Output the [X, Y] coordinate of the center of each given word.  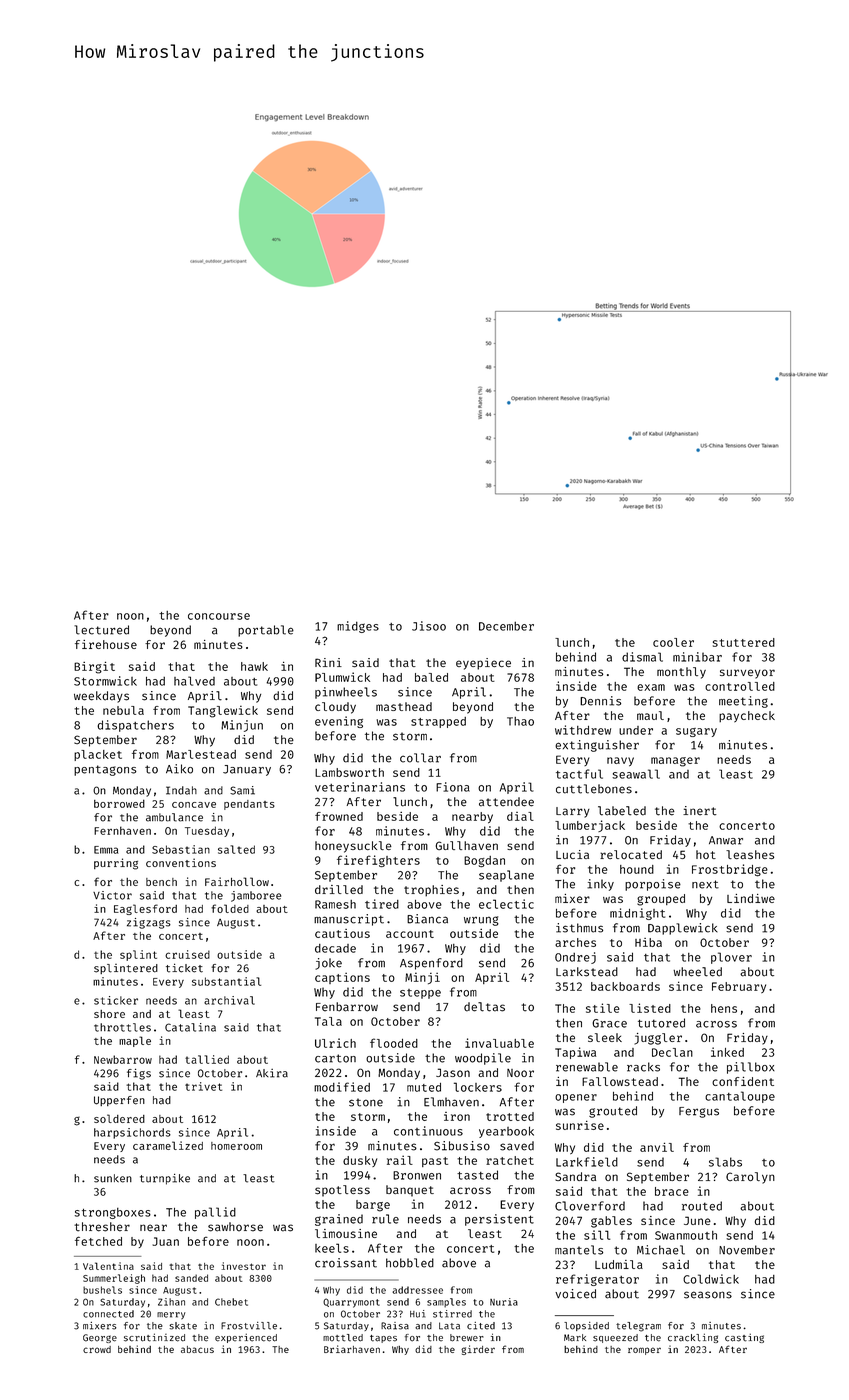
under [636, 730]
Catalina [190, 1027]
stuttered [744, 642]
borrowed [119, 803]
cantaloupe [740, 1097]
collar [420, 758]
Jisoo [429, 626]
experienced [246, 1338]
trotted [510, 1116]
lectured [101, 630]
